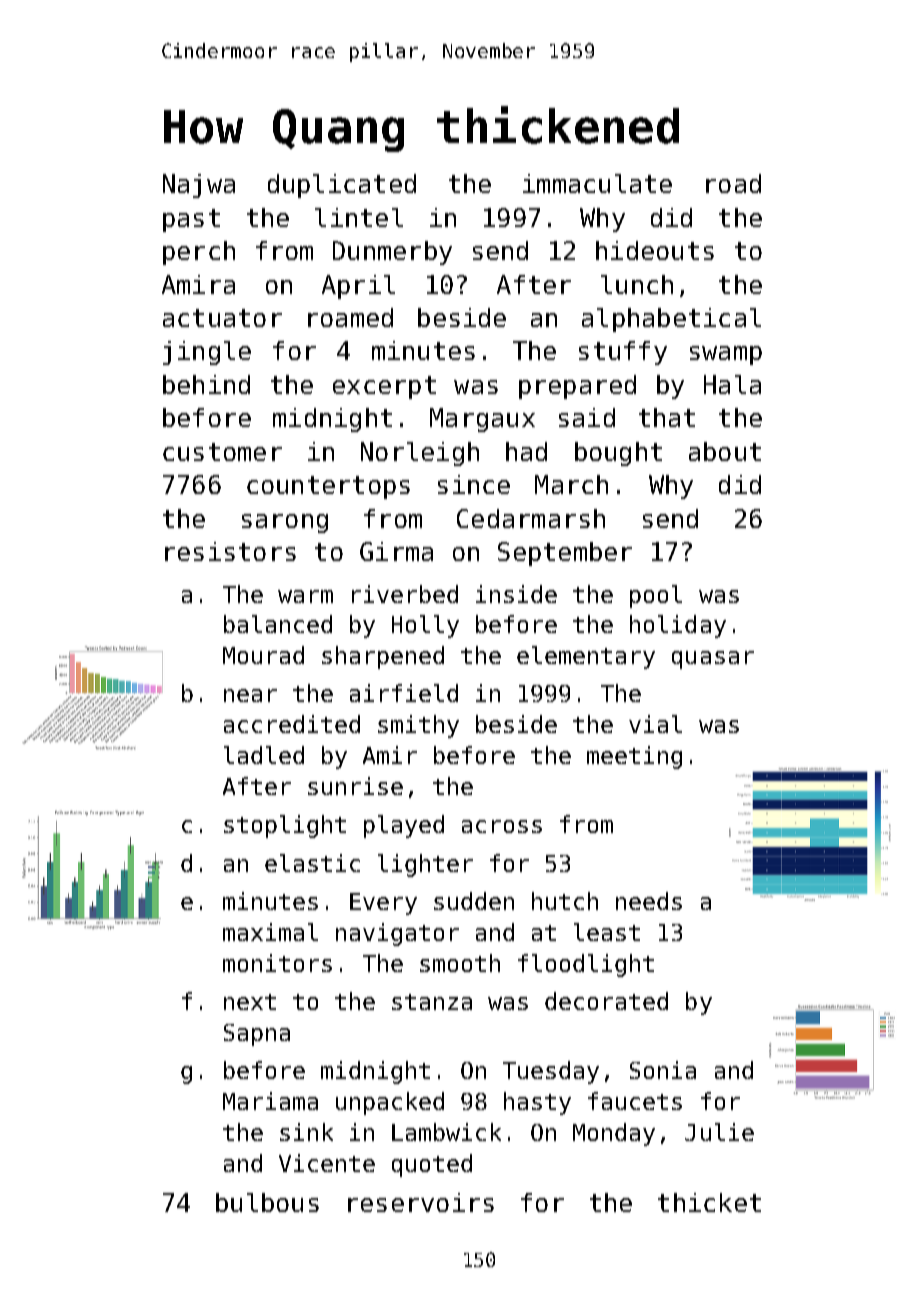 The image size is (924, 1311). What do you see at coordinates (663, 1070) in the image?
I see `Sonia` at bounding box center [663, 1070].
